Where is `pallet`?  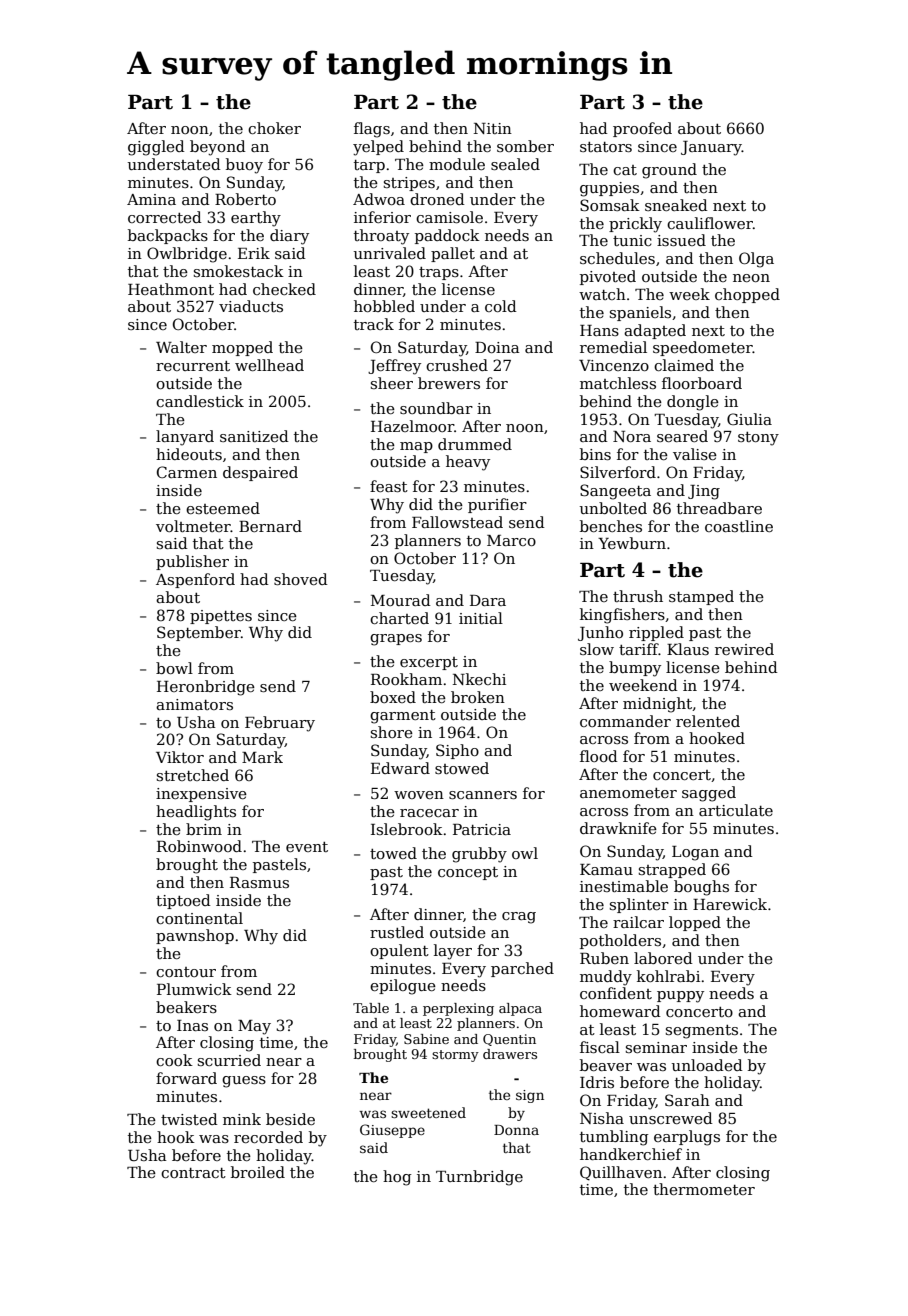 pallet is located at coordinates (453, 254).
